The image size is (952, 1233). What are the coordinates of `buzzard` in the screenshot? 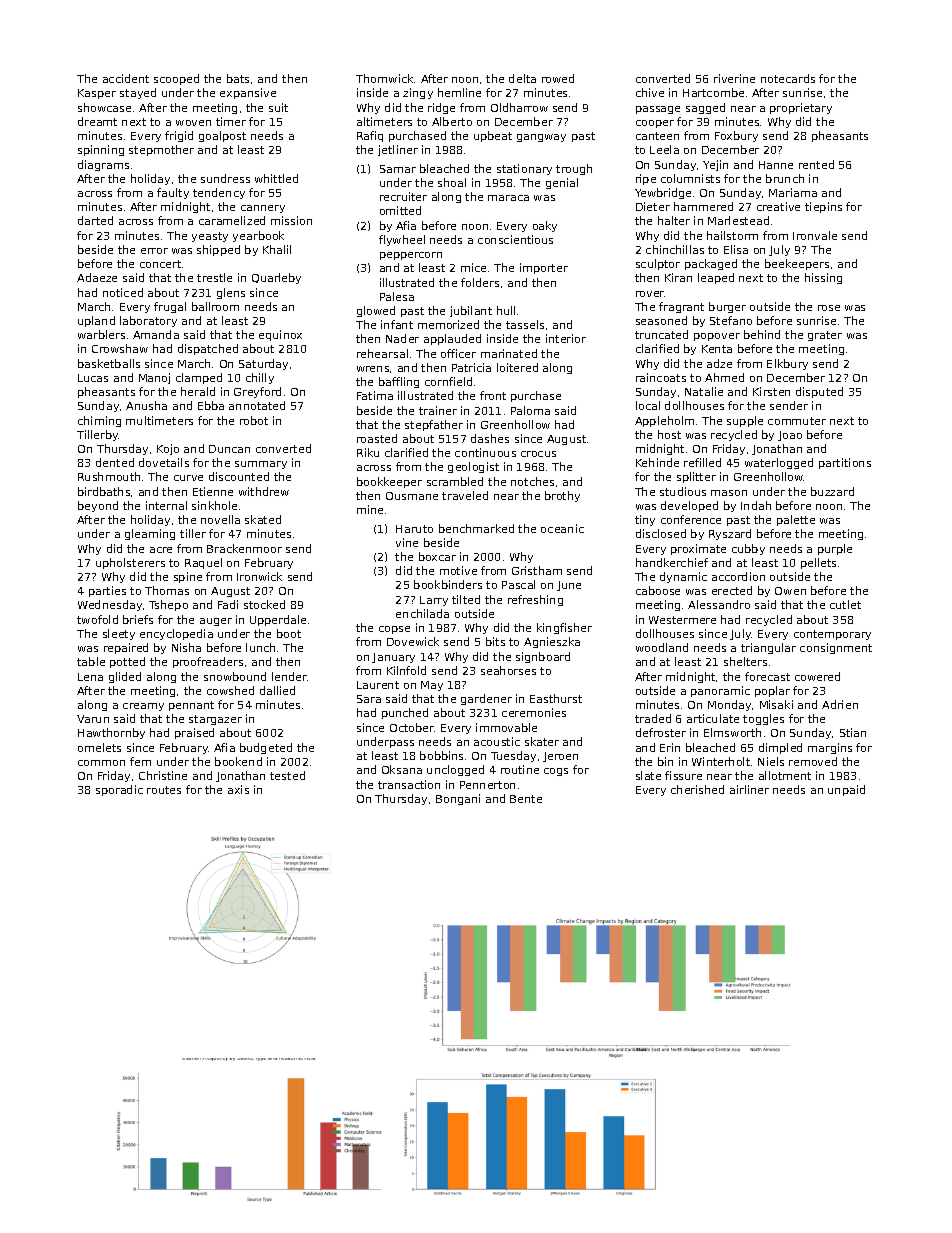 It's located at (832, 491).
